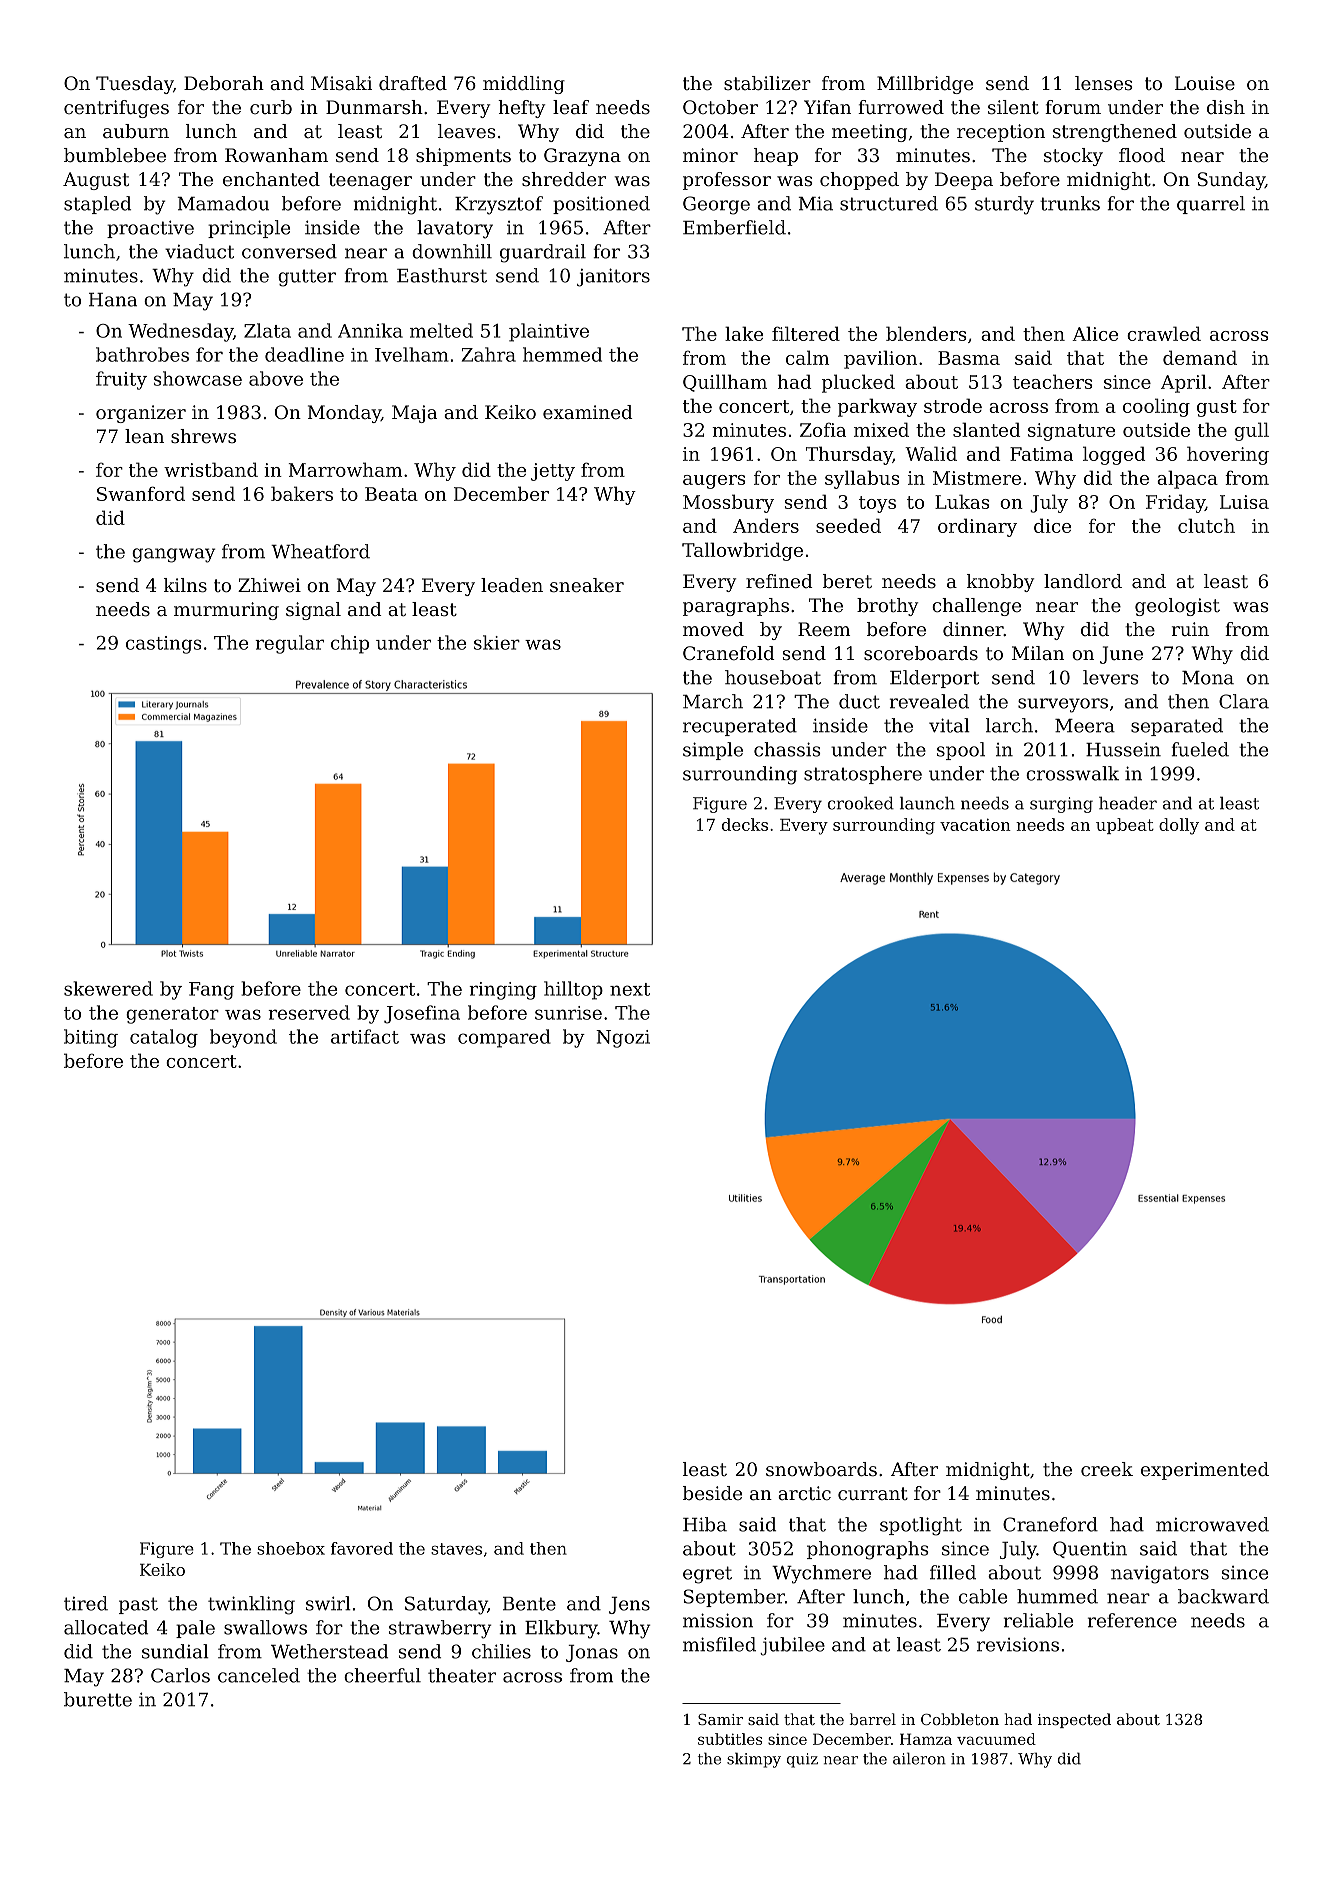 Image resolution: width=1333 pixels, height=1885 pixels. What do you see at coordinates (919, 1758) in the screenshot?
I see `aileron` at bounding box center [919, 1758].
